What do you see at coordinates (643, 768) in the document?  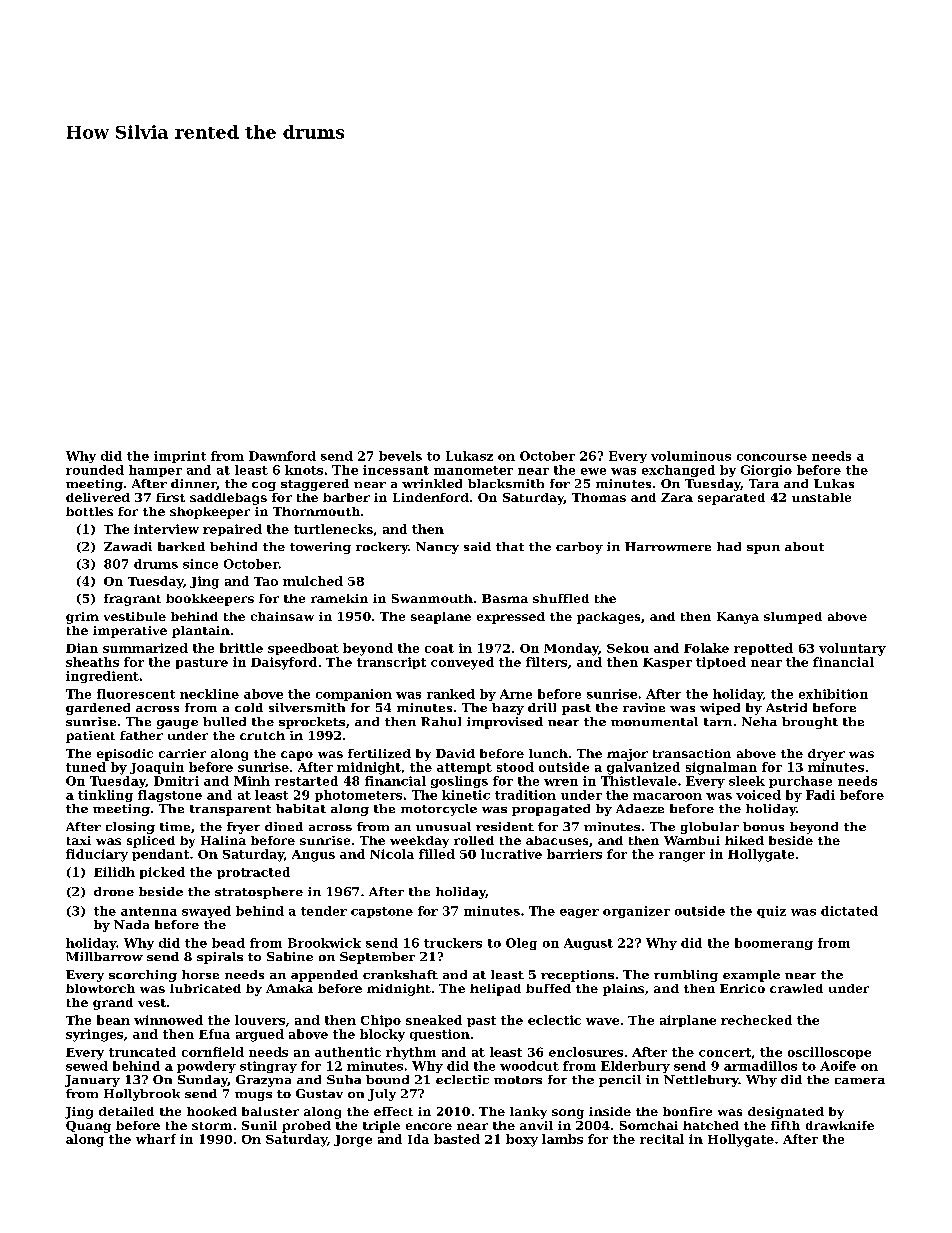 I see `galvanized` at bounding box center [643, 768].
